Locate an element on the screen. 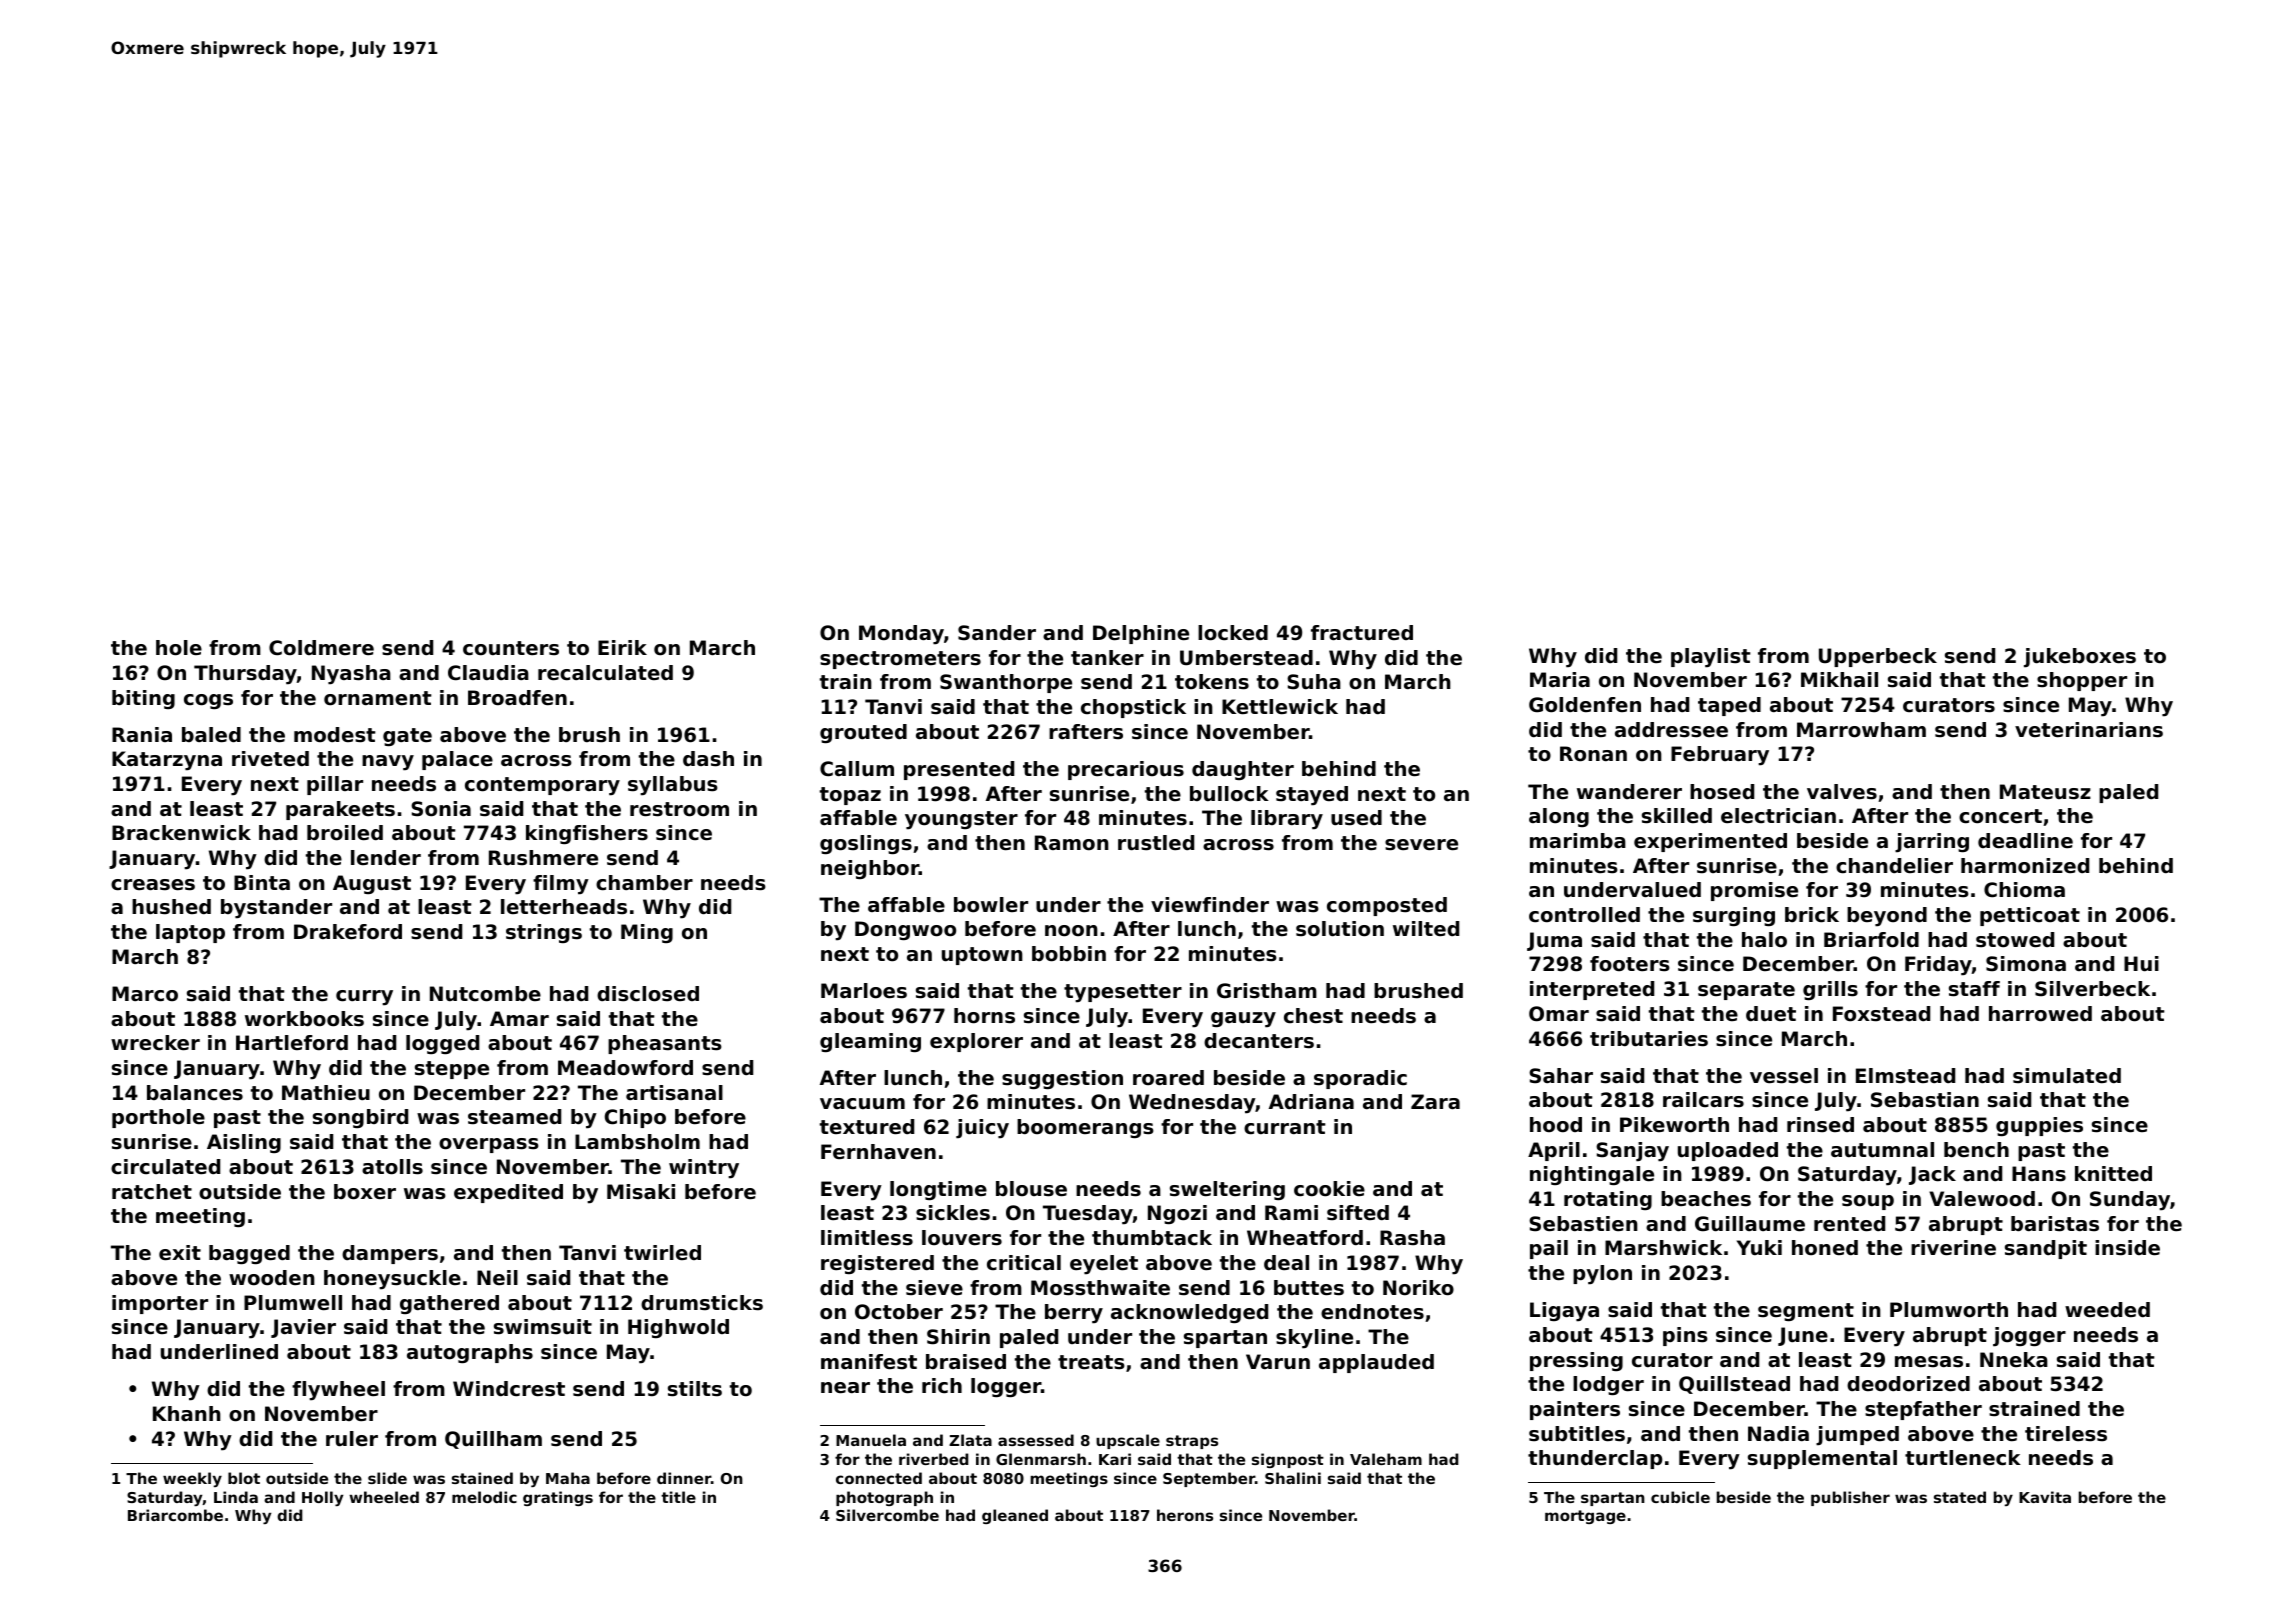 The image size is (2295, 1623). curry is located at coordinates (364, 998).
